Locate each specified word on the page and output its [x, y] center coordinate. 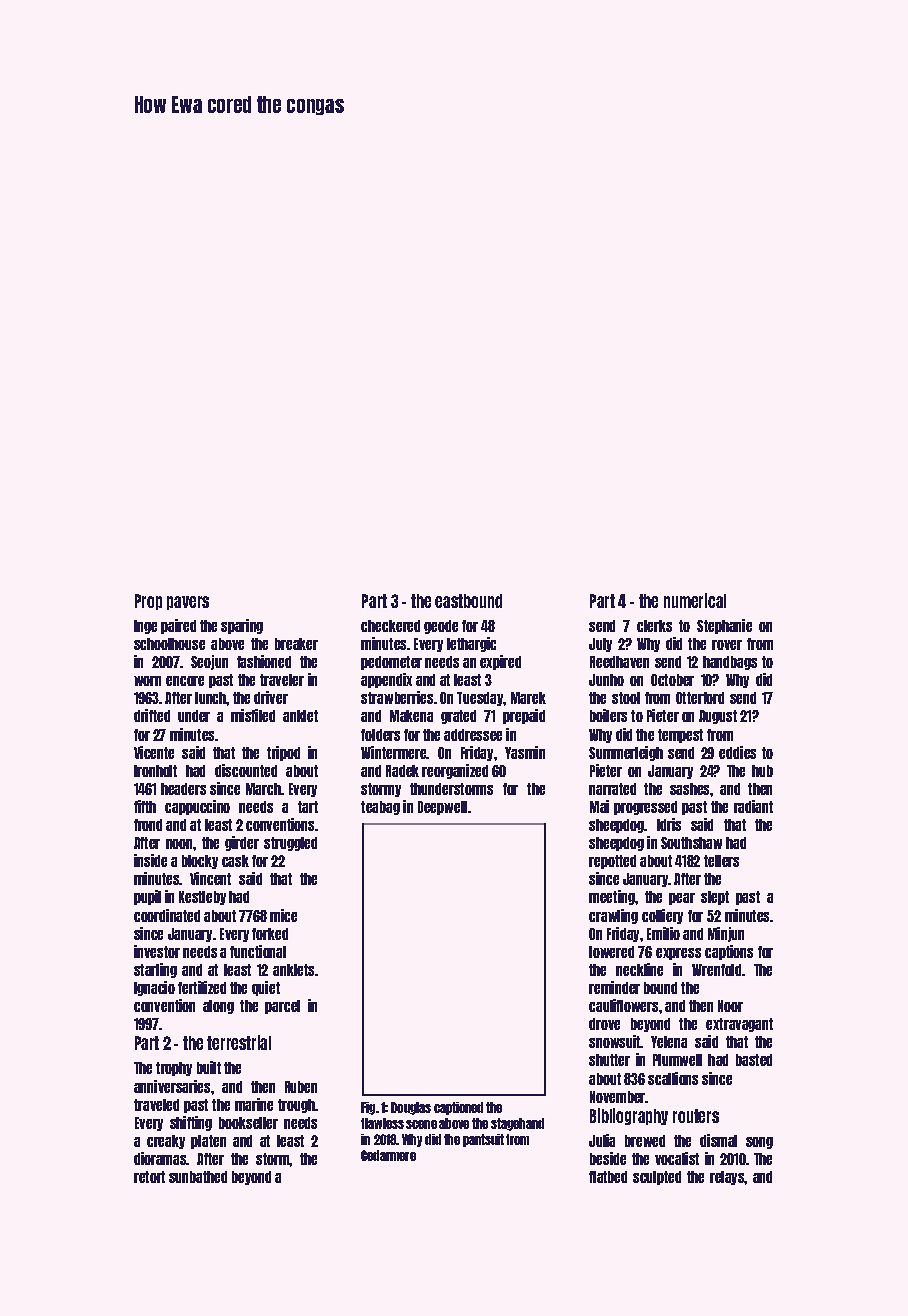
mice [283, 915]
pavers [188, 603]
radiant [753, 806]
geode [441, 627]
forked [270, 934]
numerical [695, 600]
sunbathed [198, 1177]
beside [608, 1158]
